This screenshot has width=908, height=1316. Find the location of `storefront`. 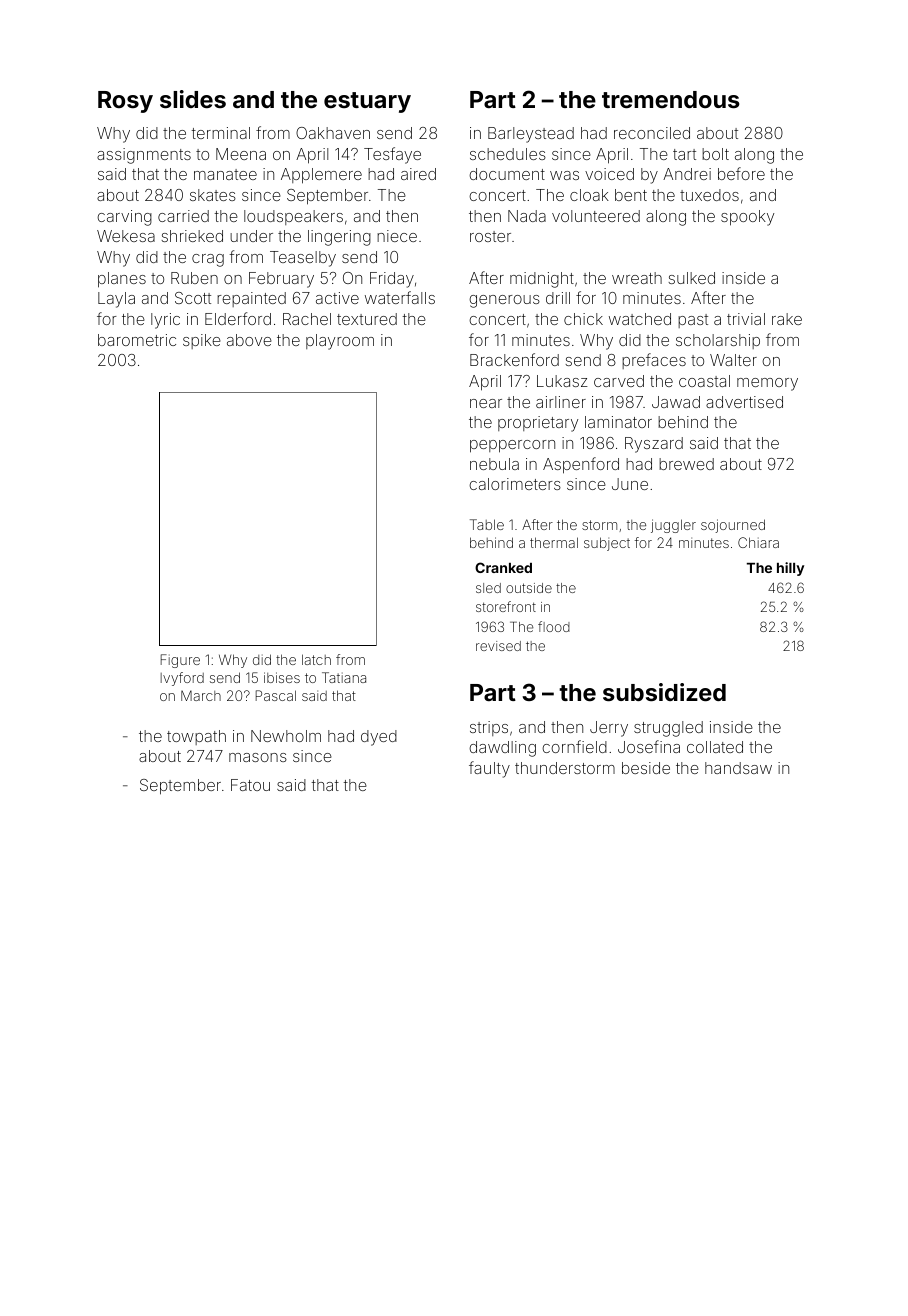

storefront is located at coordinates (506, 606).
